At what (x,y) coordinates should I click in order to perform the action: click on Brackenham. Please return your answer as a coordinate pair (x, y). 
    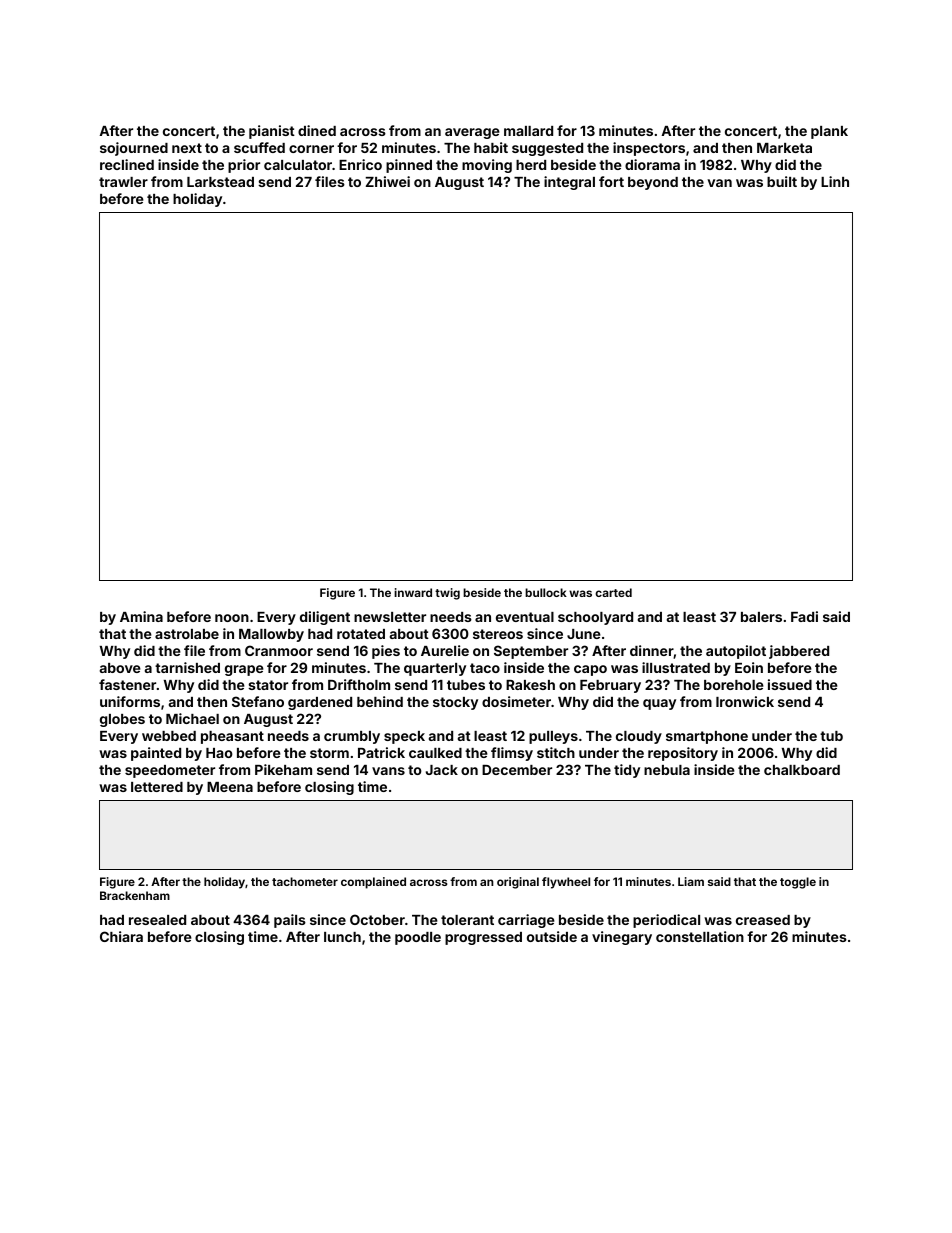
    Looking at the image, I should click on (135, 895).
